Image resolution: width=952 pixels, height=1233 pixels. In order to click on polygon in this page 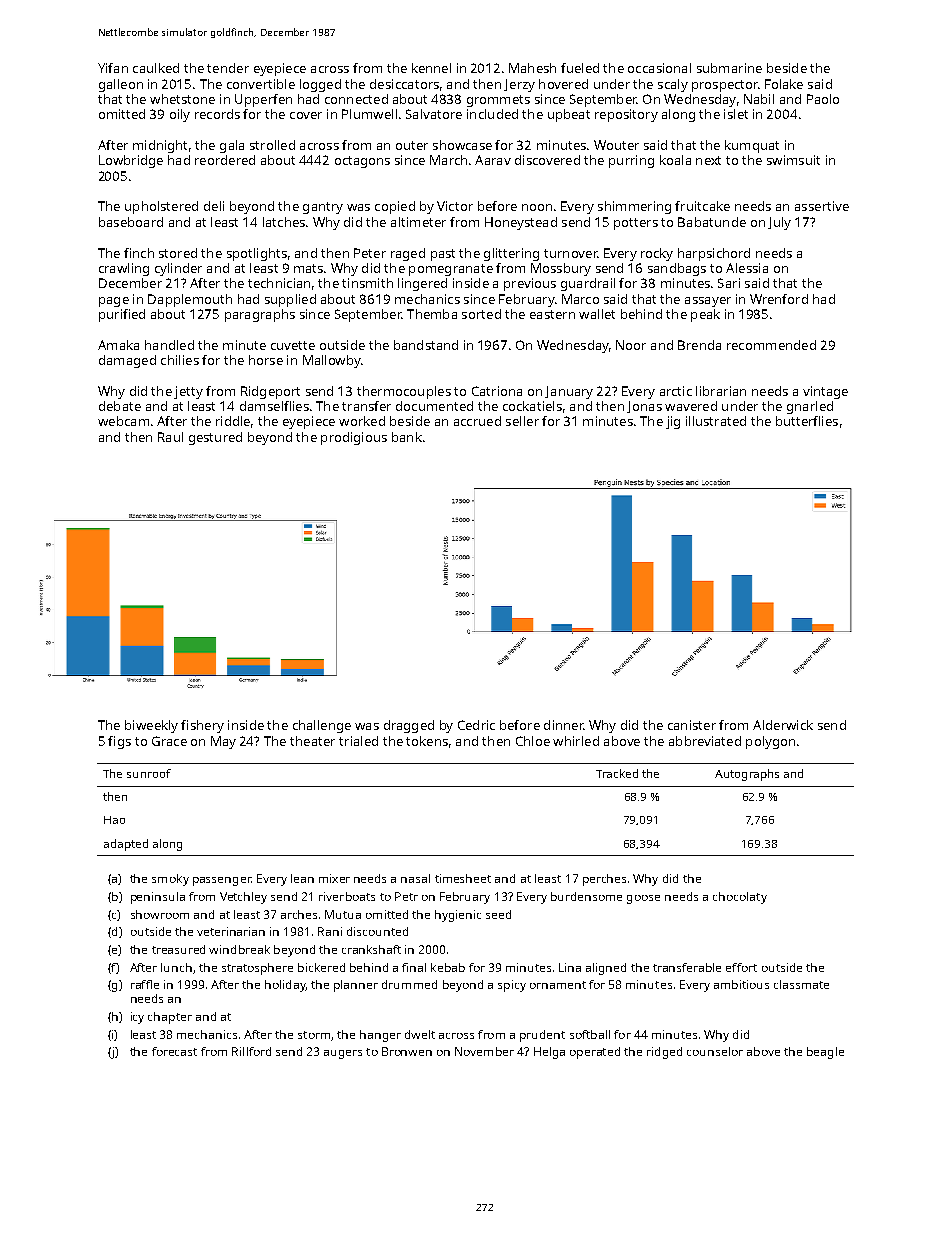, I will do `click(770, 742)`.
